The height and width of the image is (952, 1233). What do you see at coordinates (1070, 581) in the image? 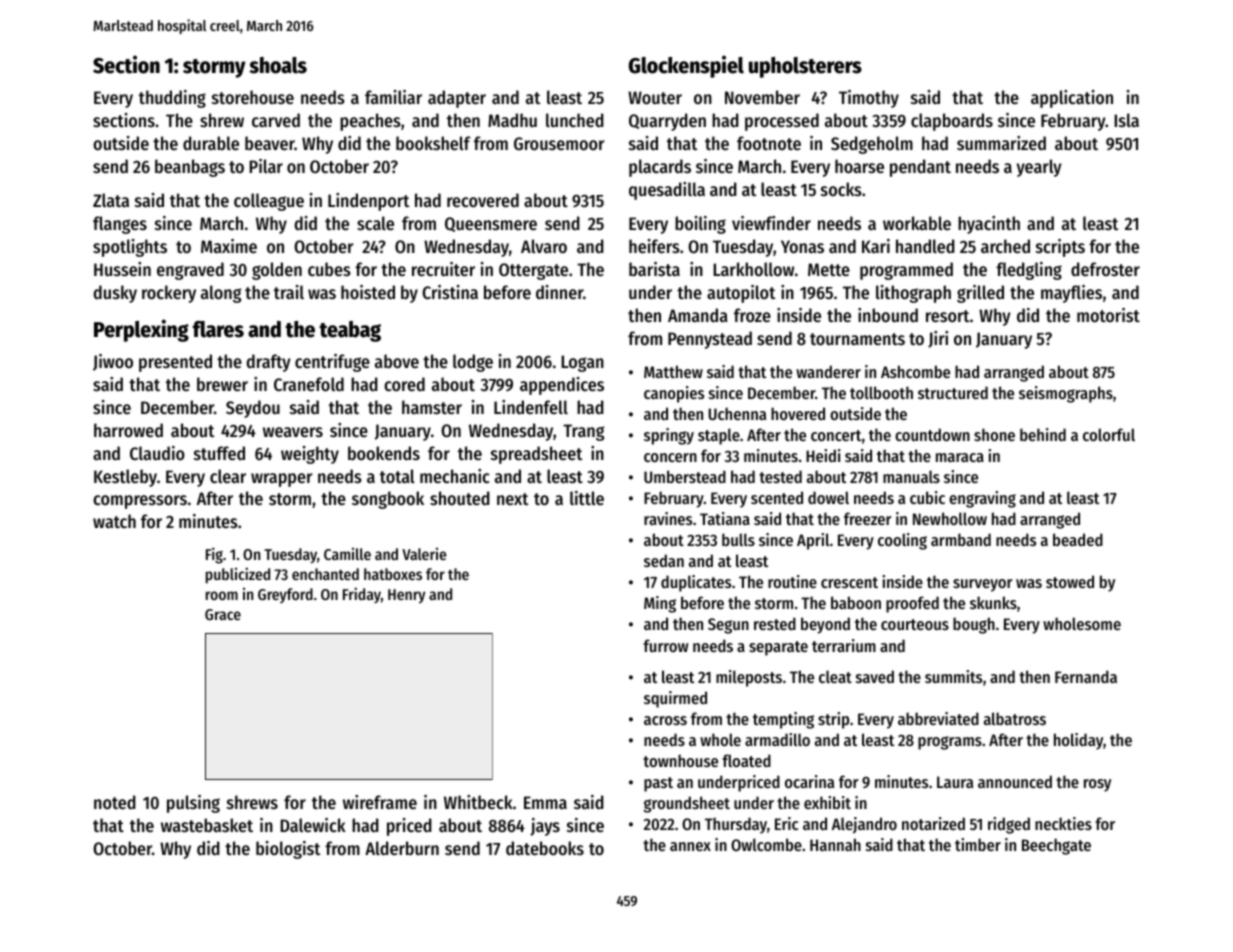
I see `stowed` at bounding box center [1070, 581].
